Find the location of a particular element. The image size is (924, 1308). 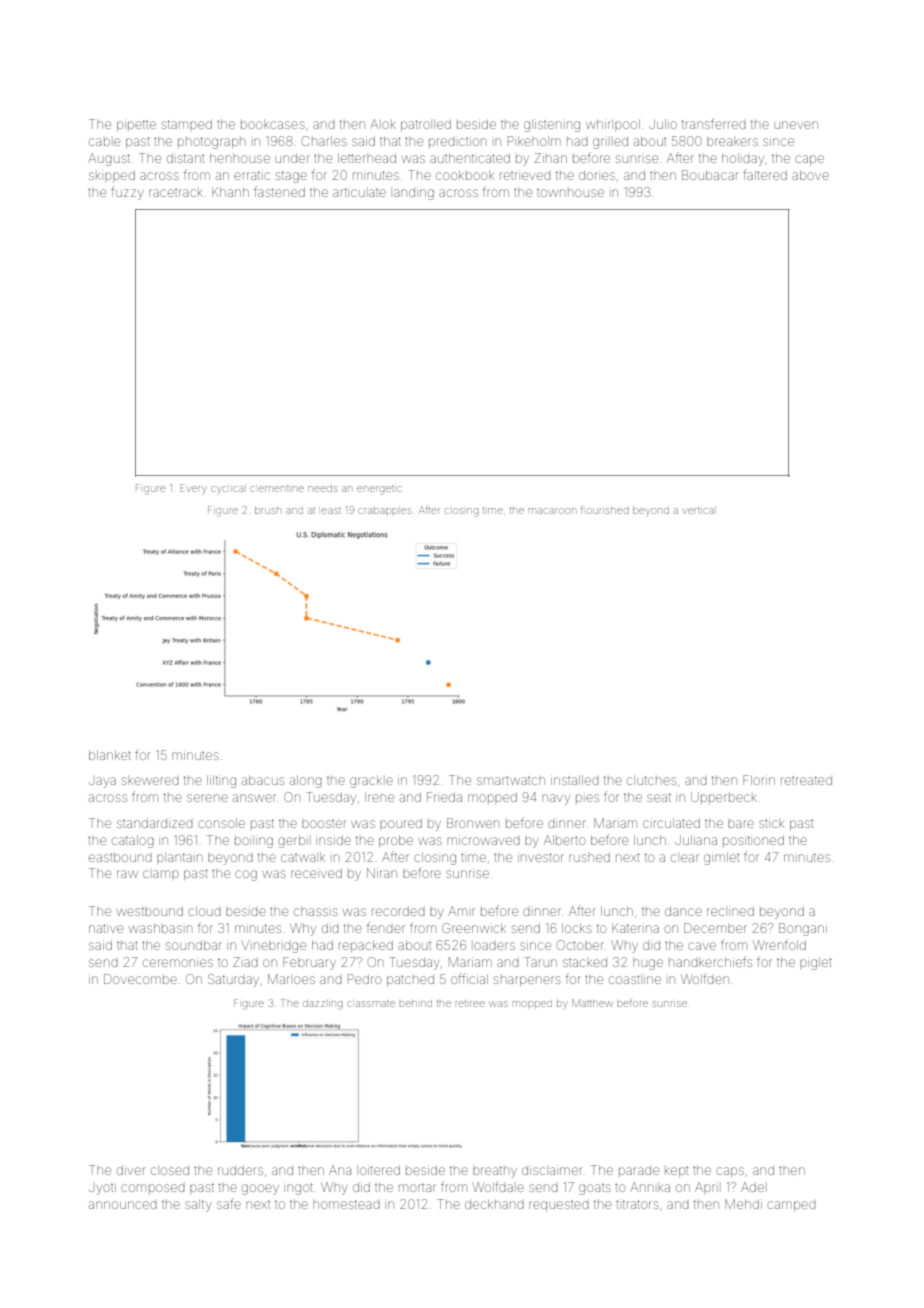

patrolled is located at coordinates (426, 125).
